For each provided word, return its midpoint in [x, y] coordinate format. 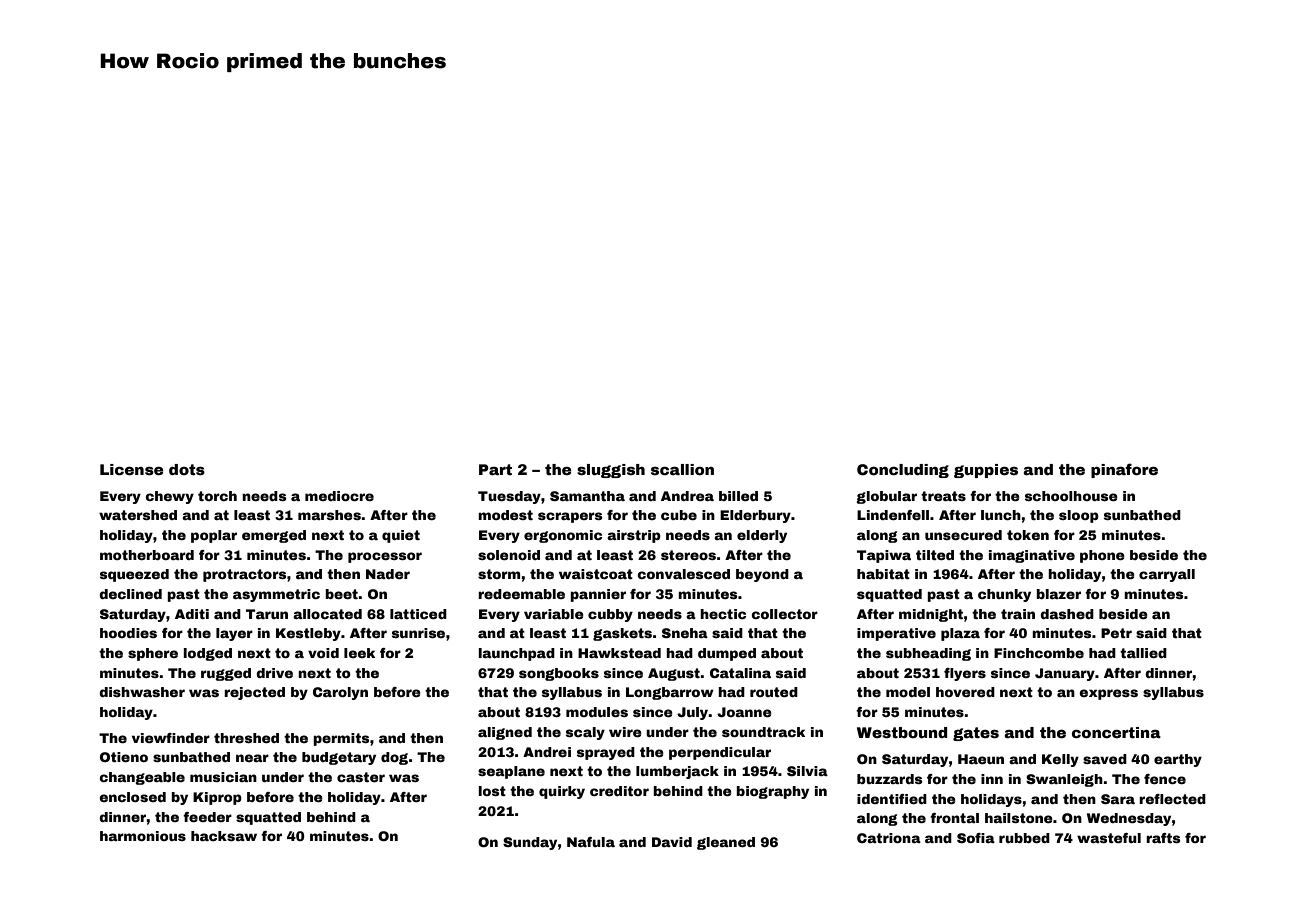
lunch [1001, 515]
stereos [688, 555]
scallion [682, 469]
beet [342, 594]
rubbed [1024, 838]
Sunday [530, 843]
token [1028, 535]
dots [187, 469]
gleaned [726, 843]
